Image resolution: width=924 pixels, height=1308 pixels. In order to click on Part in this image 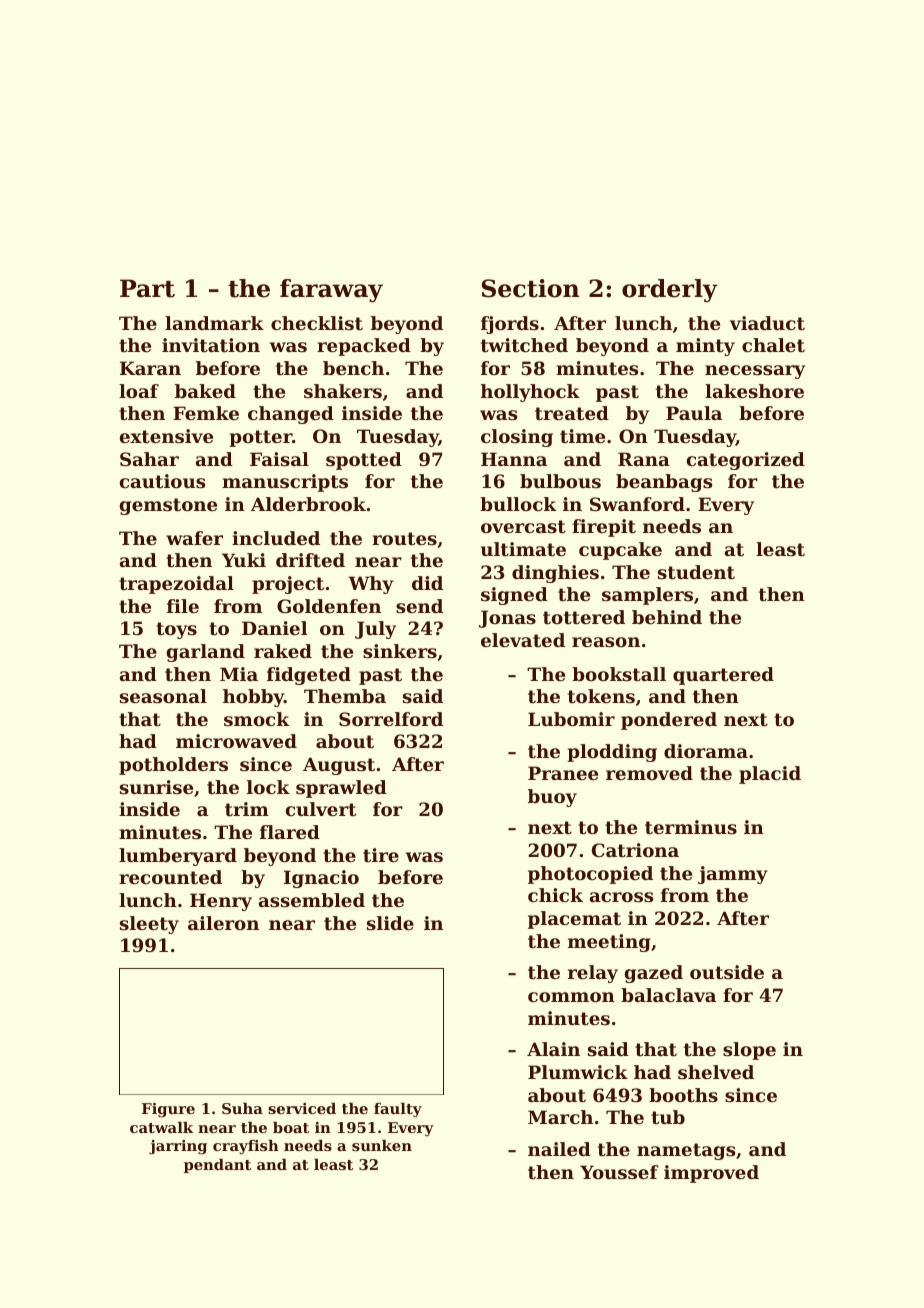, I will do `click(147, 288)`.
